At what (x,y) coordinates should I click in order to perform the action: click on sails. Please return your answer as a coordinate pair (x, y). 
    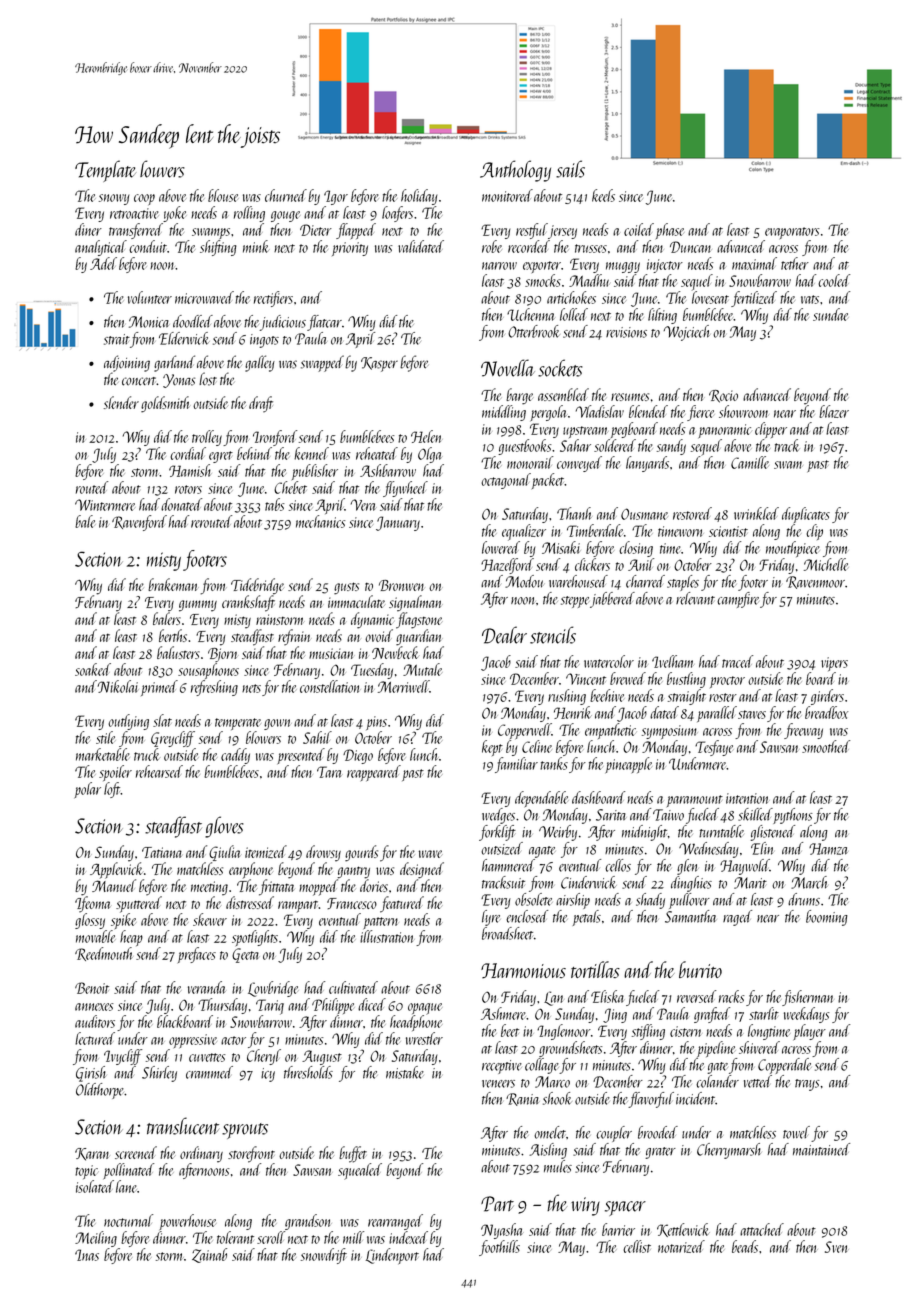
    Looking at the image, I should click on (570, 169).
